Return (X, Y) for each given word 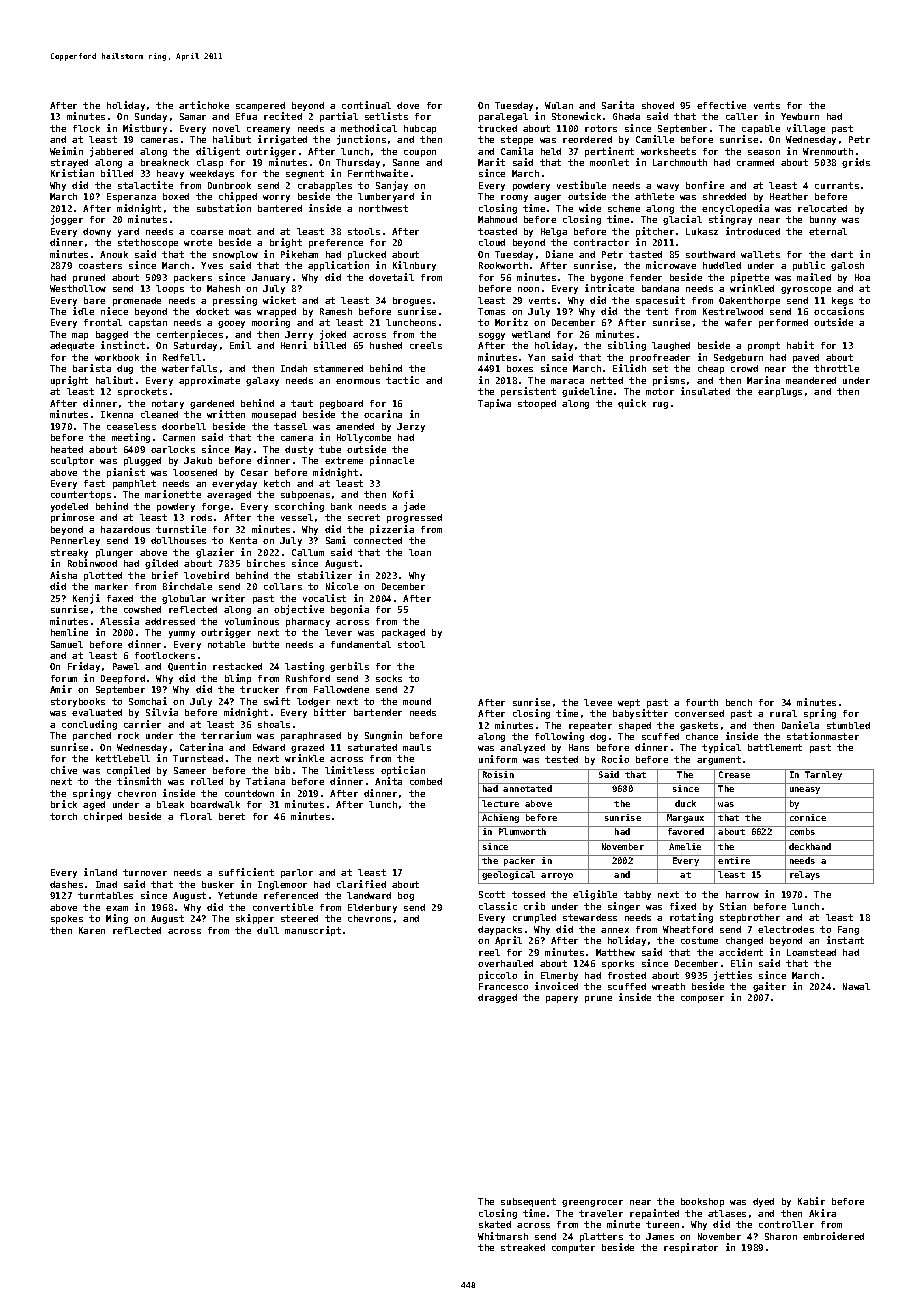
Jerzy (411, 427)
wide (590, 208)
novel (226, 128)
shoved (658, 105)
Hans (579, 747)
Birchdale (187, 586)
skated (495, 1224)
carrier (142, 724)
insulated (705, 391)
